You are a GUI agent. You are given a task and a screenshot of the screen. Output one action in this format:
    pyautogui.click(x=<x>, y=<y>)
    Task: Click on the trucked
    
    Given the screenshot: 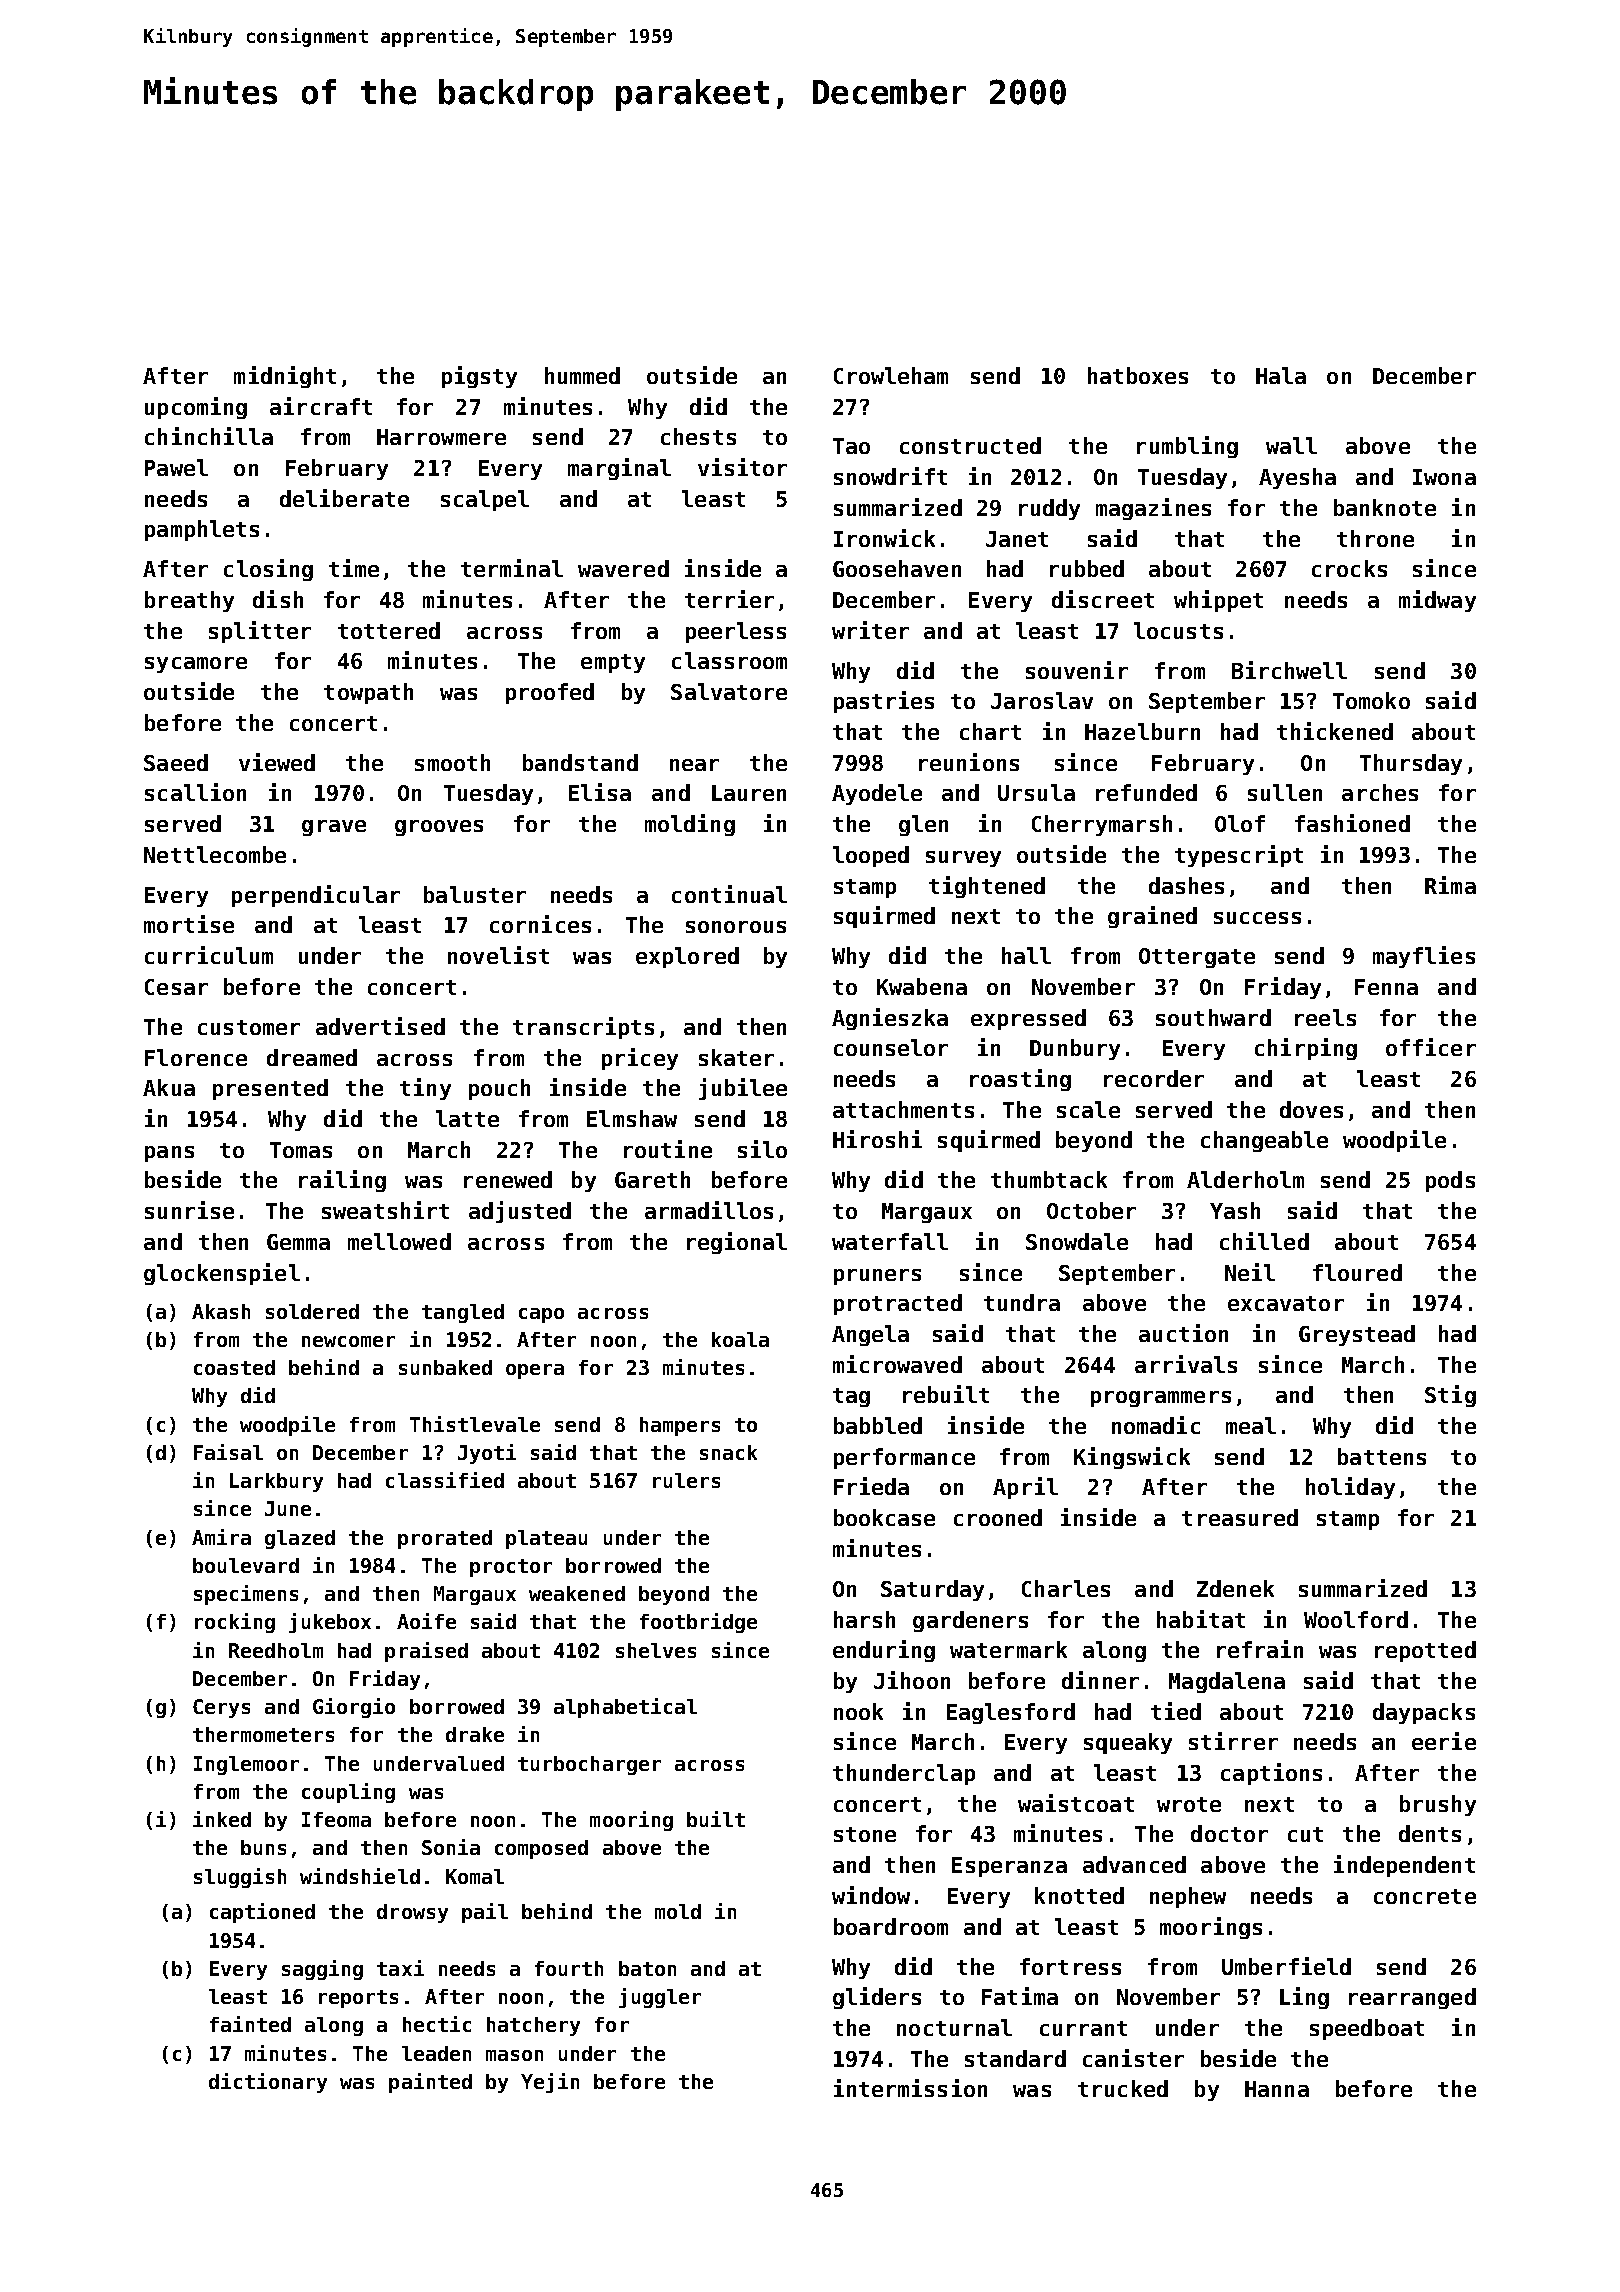 What is the action you would take?
    pyautogui.click(x=1123, y=2088)
